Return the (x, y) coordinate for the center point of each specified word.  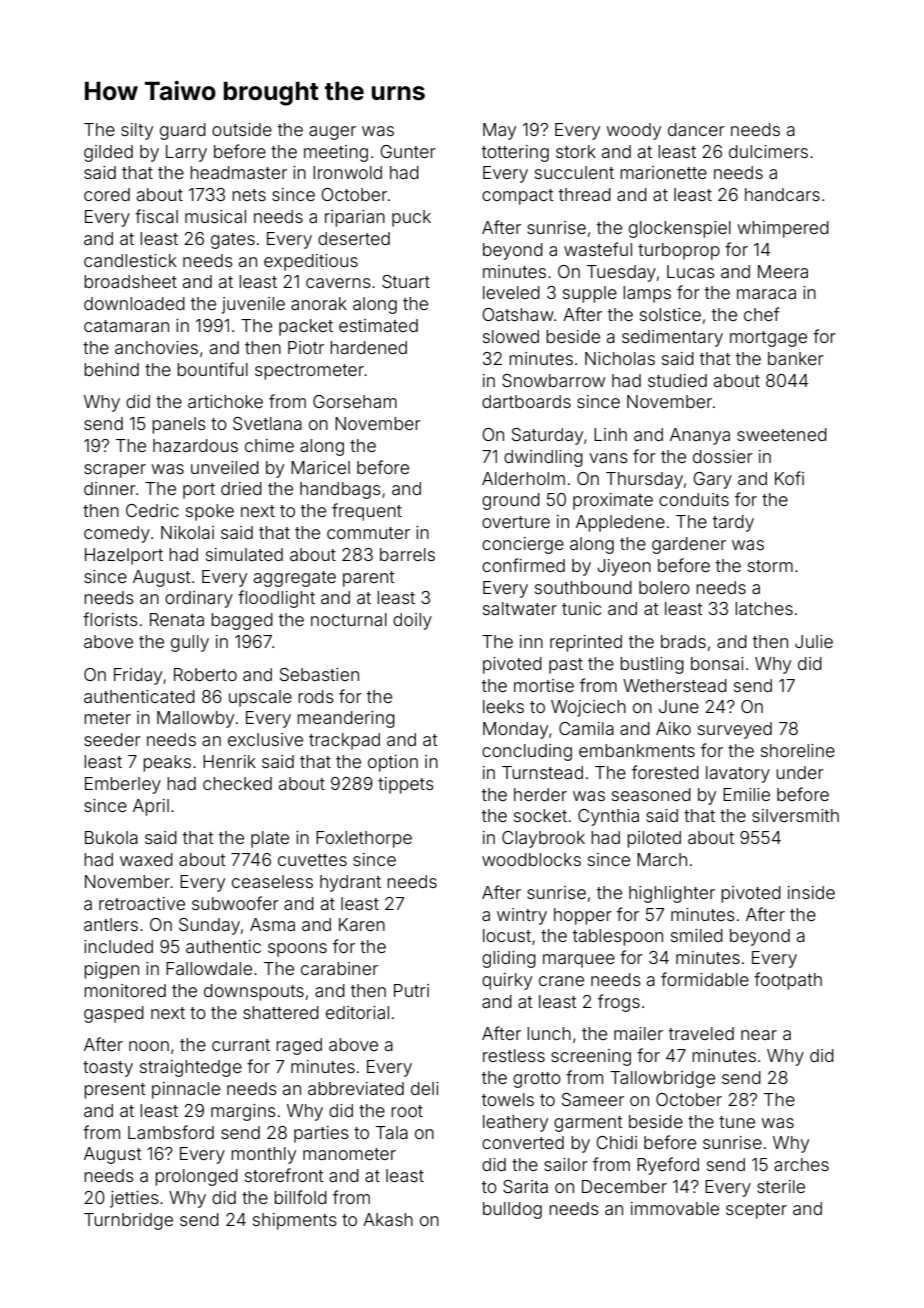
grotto (537, 1080)
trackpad (344, 741)
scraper (115, 471)
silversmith (795, 815)
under (800, 772)
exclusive (265, 739)
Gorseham (355, 401)
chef (762, 314)
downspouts (254, 992)
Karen (362, 924)
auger (332, 133)
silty (137, 131)
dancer (696, 129)
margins (243, 1112)
